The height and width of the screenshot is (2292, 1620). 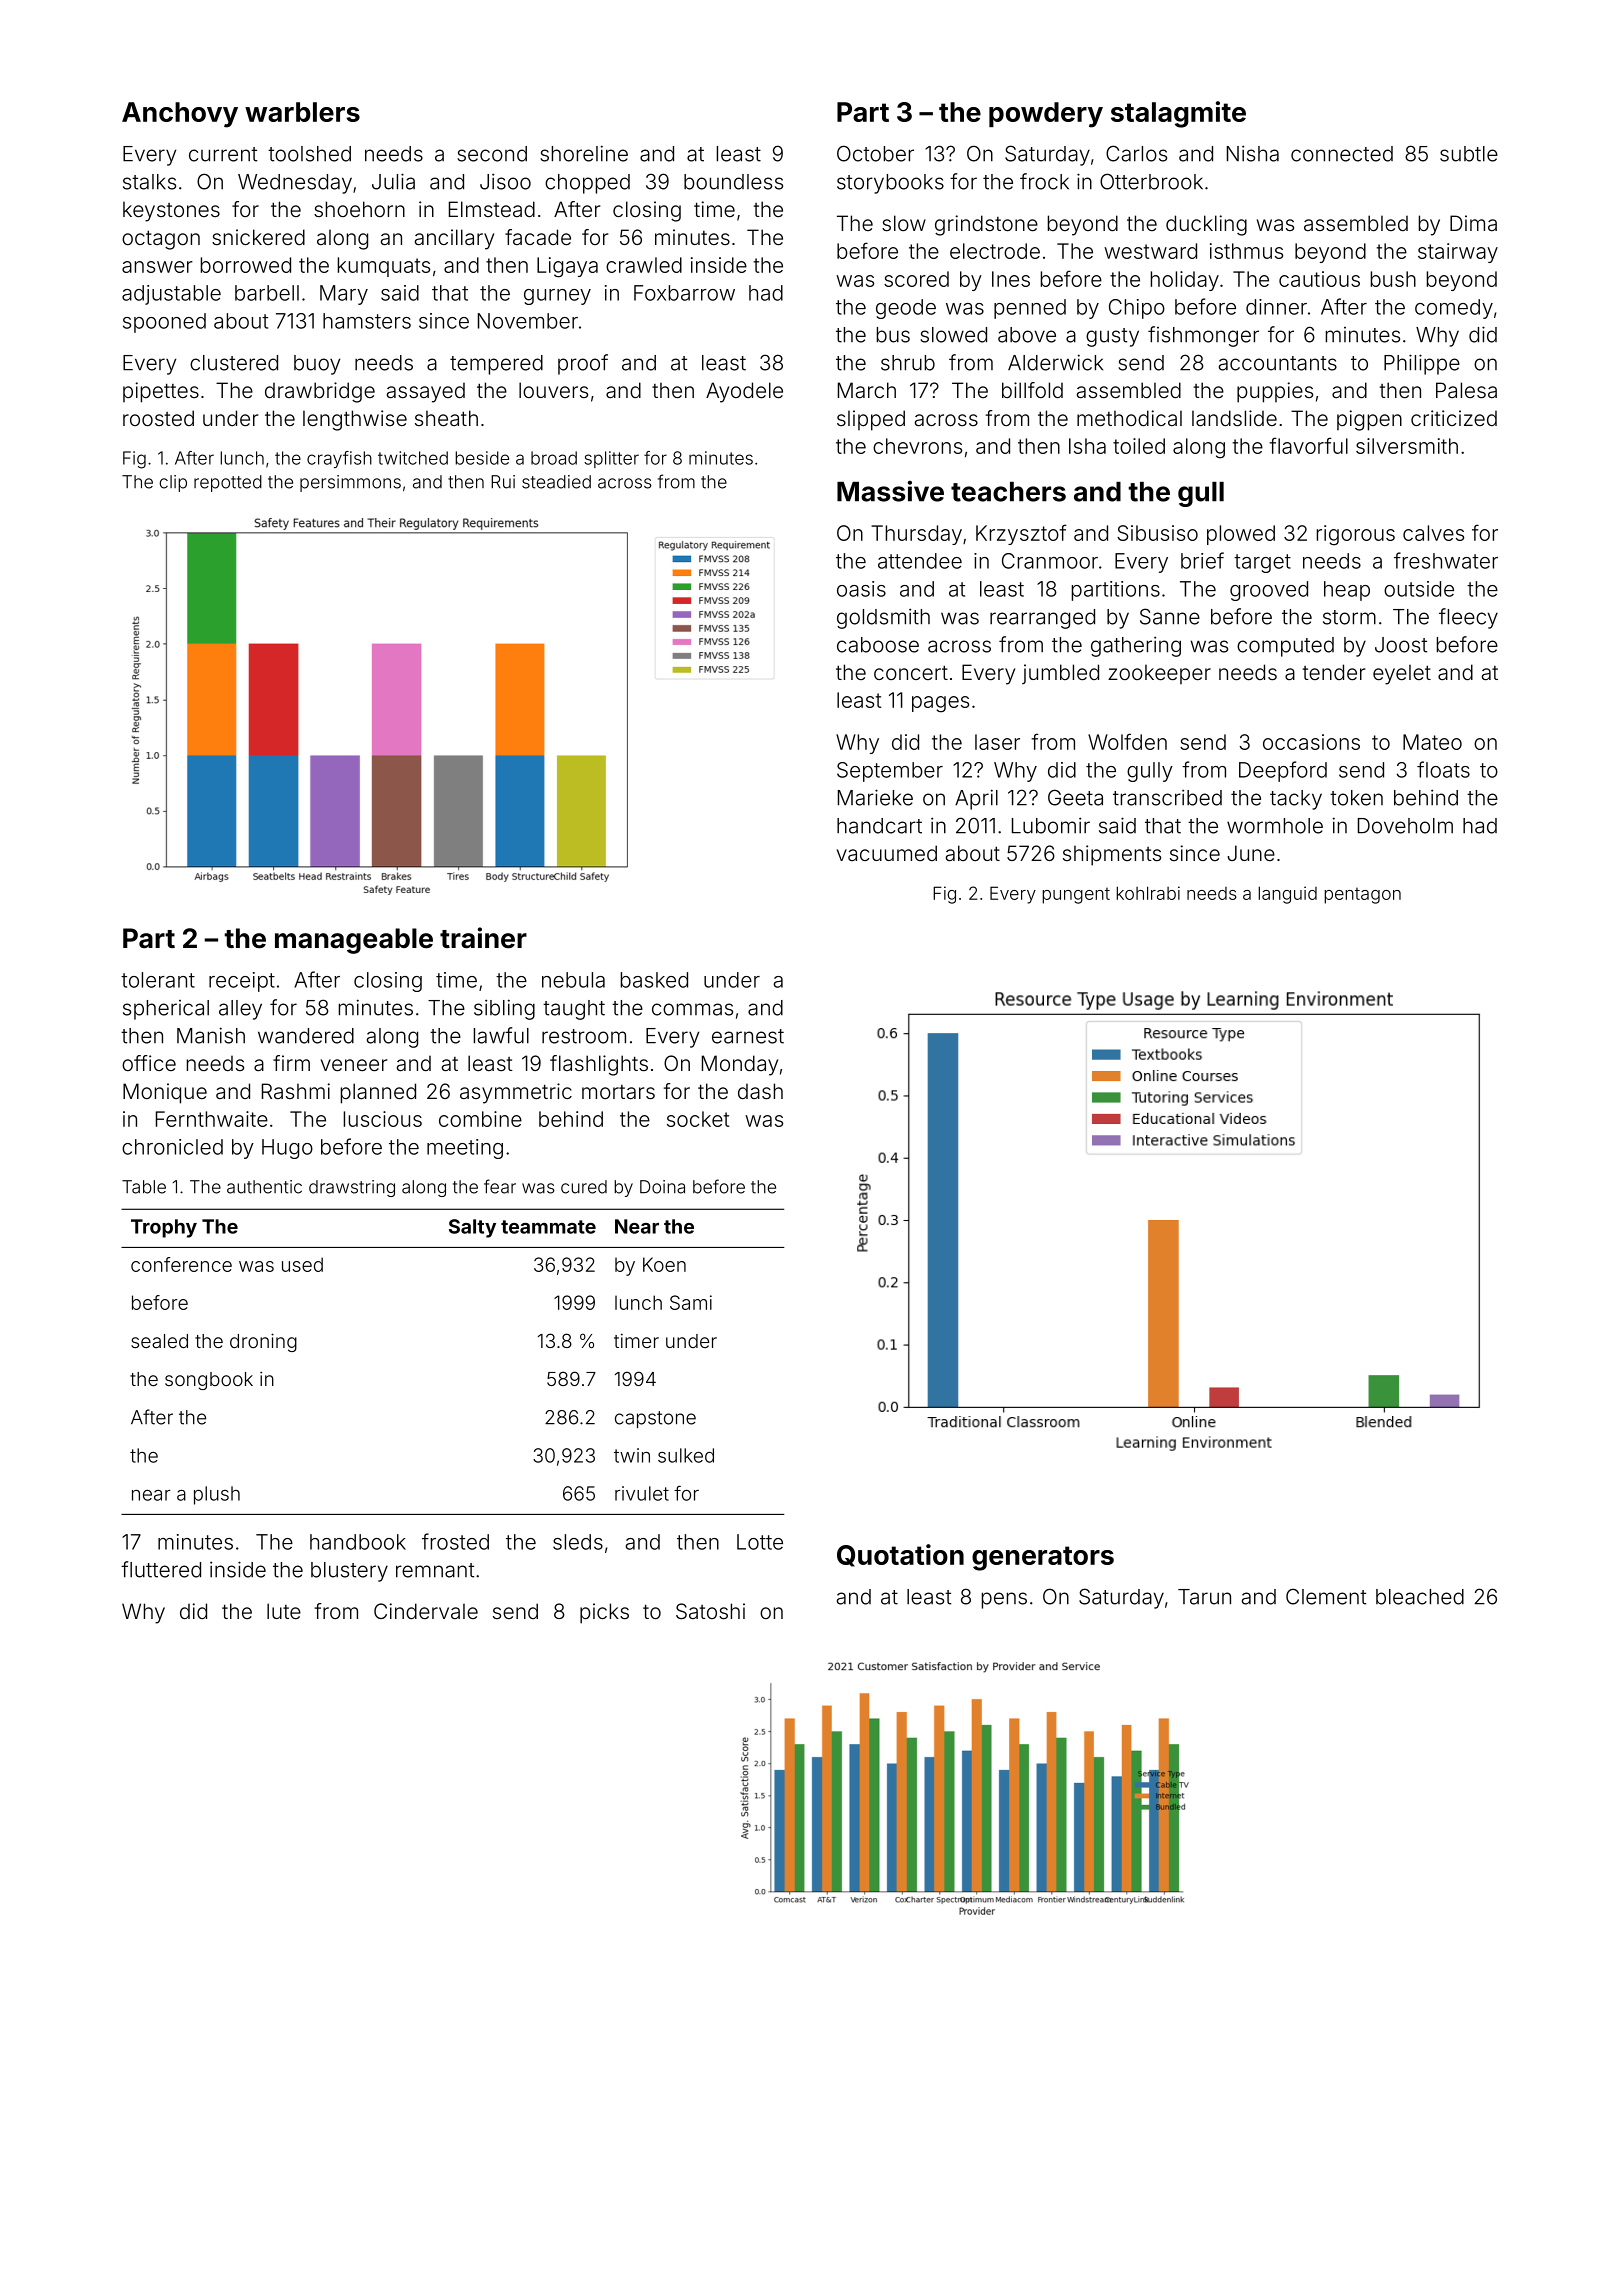 What do you see at coordinates (1287, 895) in the screenshot?
I see `languid` at bounding box center [1287, 895].
